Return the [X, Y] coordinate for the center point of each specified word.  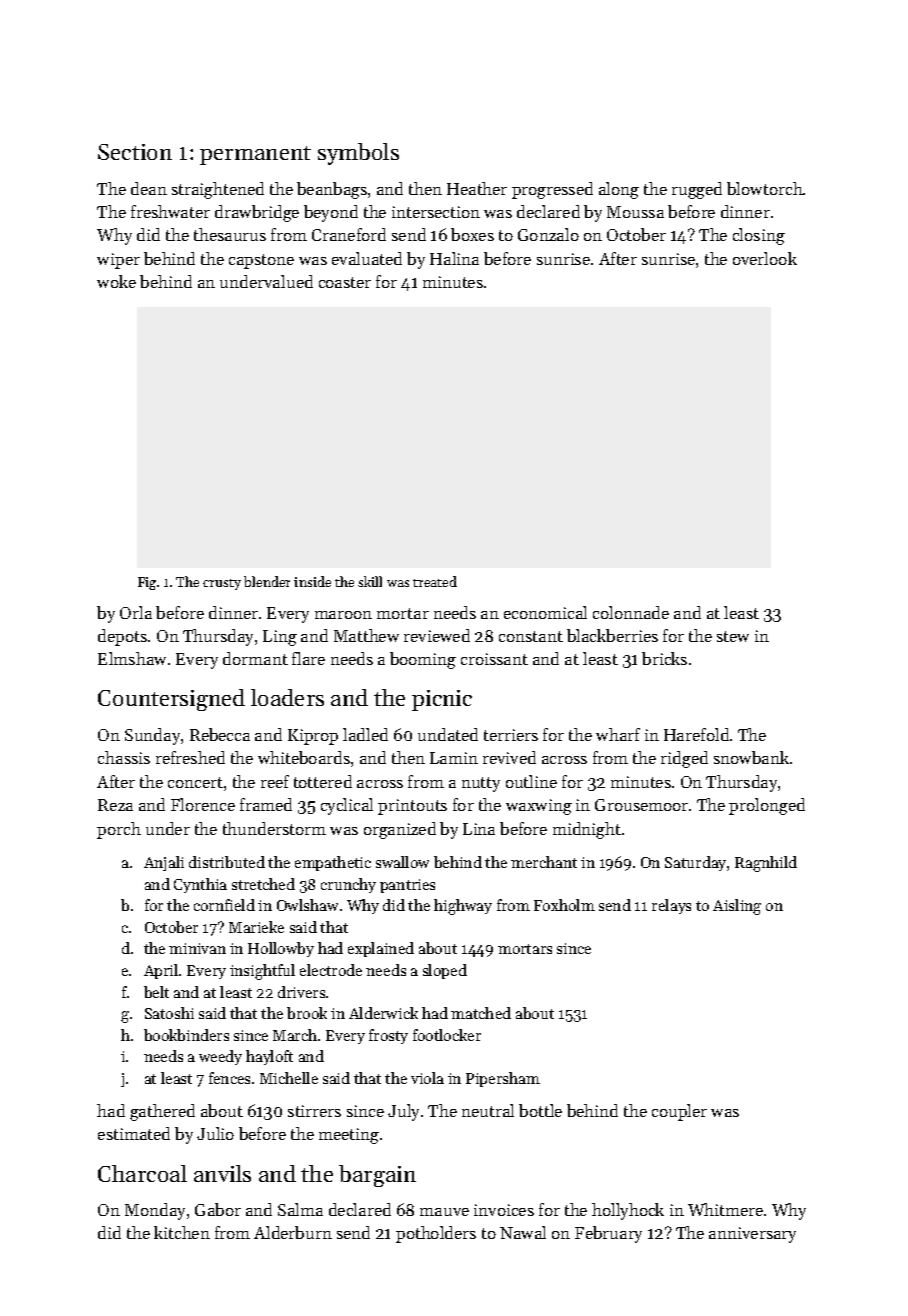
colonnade [631, 612]
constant [531, 636]
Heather [477, 188]
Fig [147, 583]
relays [671, 906]
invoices [504, 1210]
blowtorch [765, 188]
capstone [261, 261]
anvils [222, 1173]
